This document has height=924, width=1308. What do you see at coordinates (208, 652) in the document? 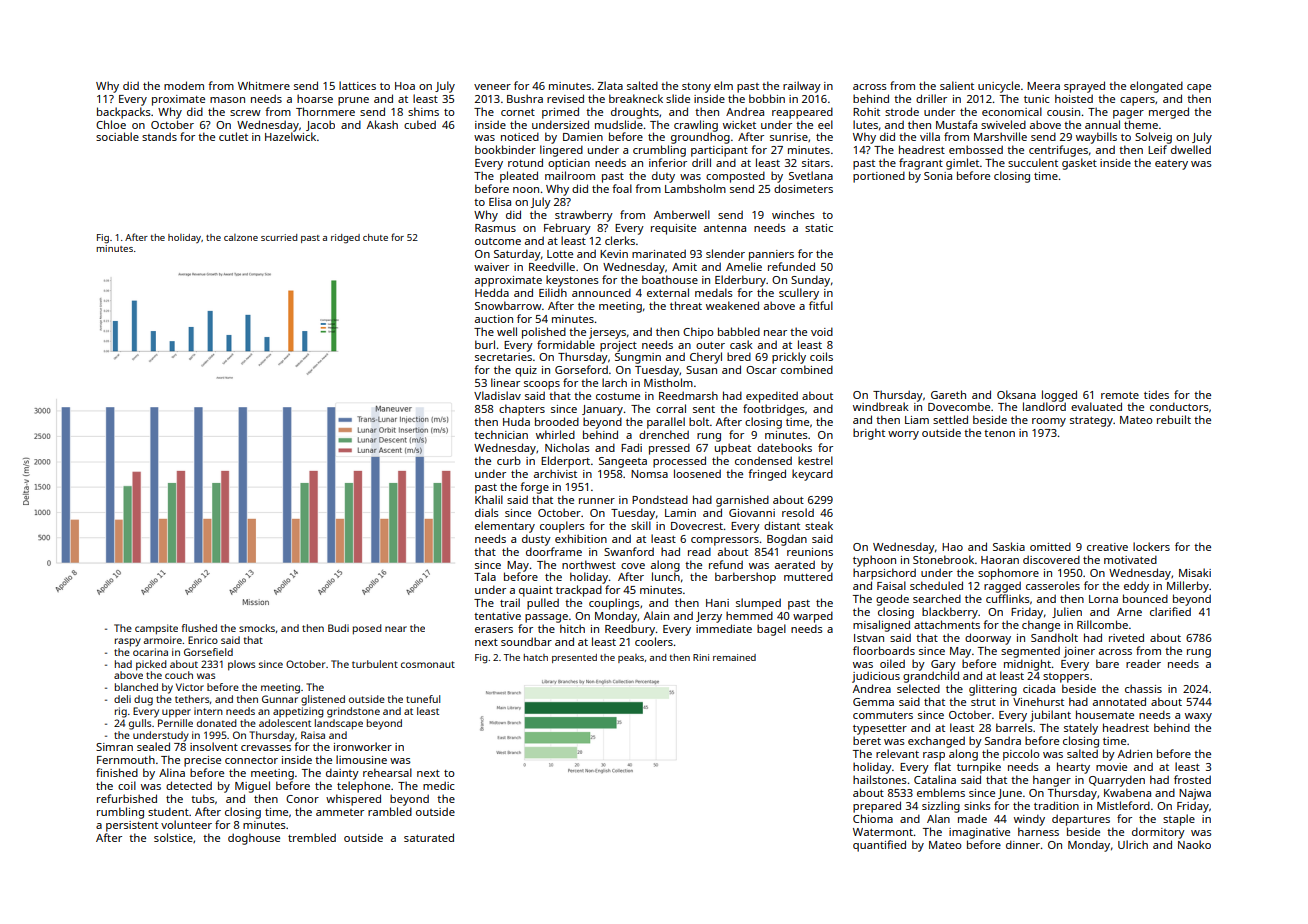
I see `Gorsefield` at bounding box center [208, 652].
